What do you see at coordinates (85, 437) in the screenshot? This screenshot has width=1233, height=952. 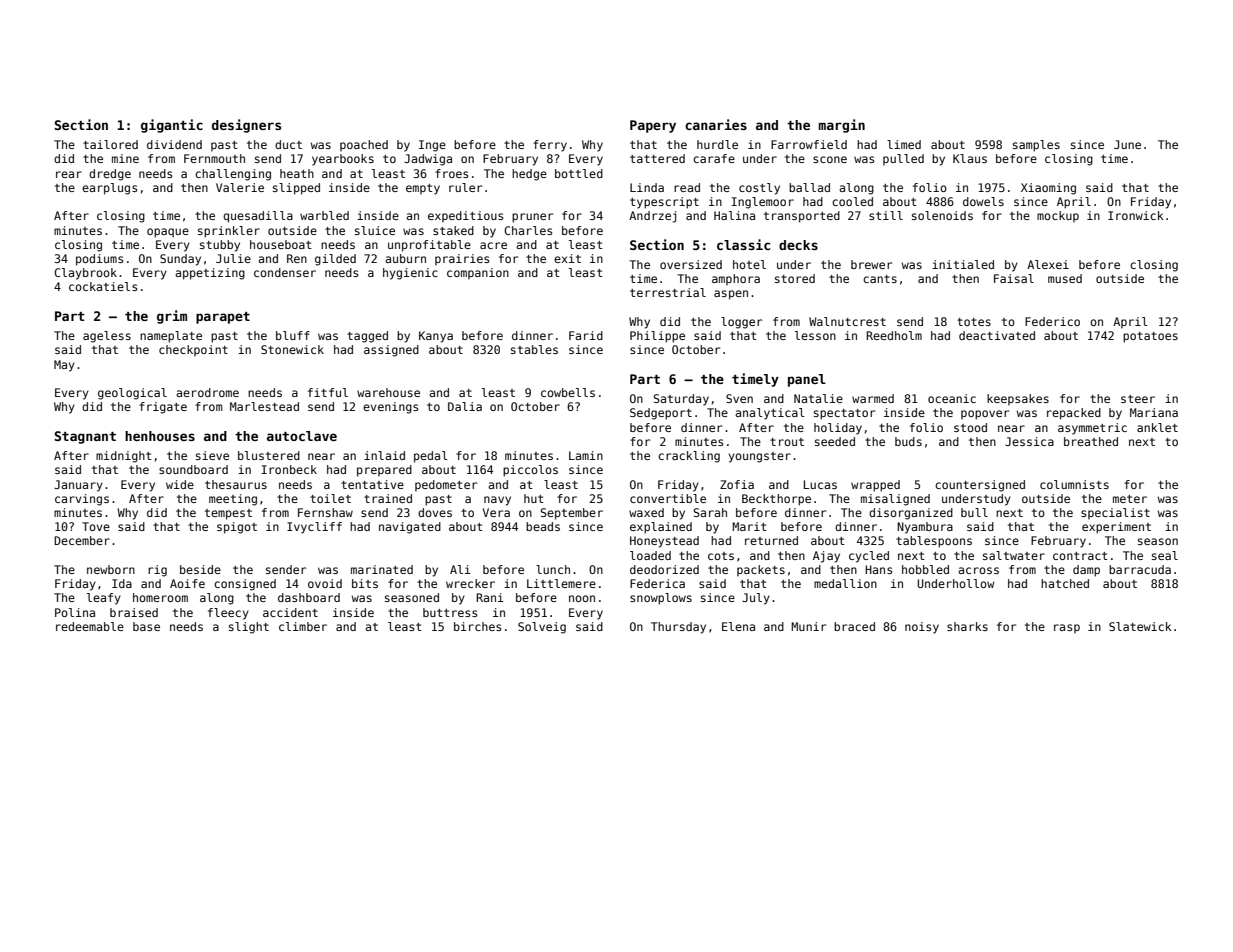 I see `Stagnant` at bounding box center [85, 437].
